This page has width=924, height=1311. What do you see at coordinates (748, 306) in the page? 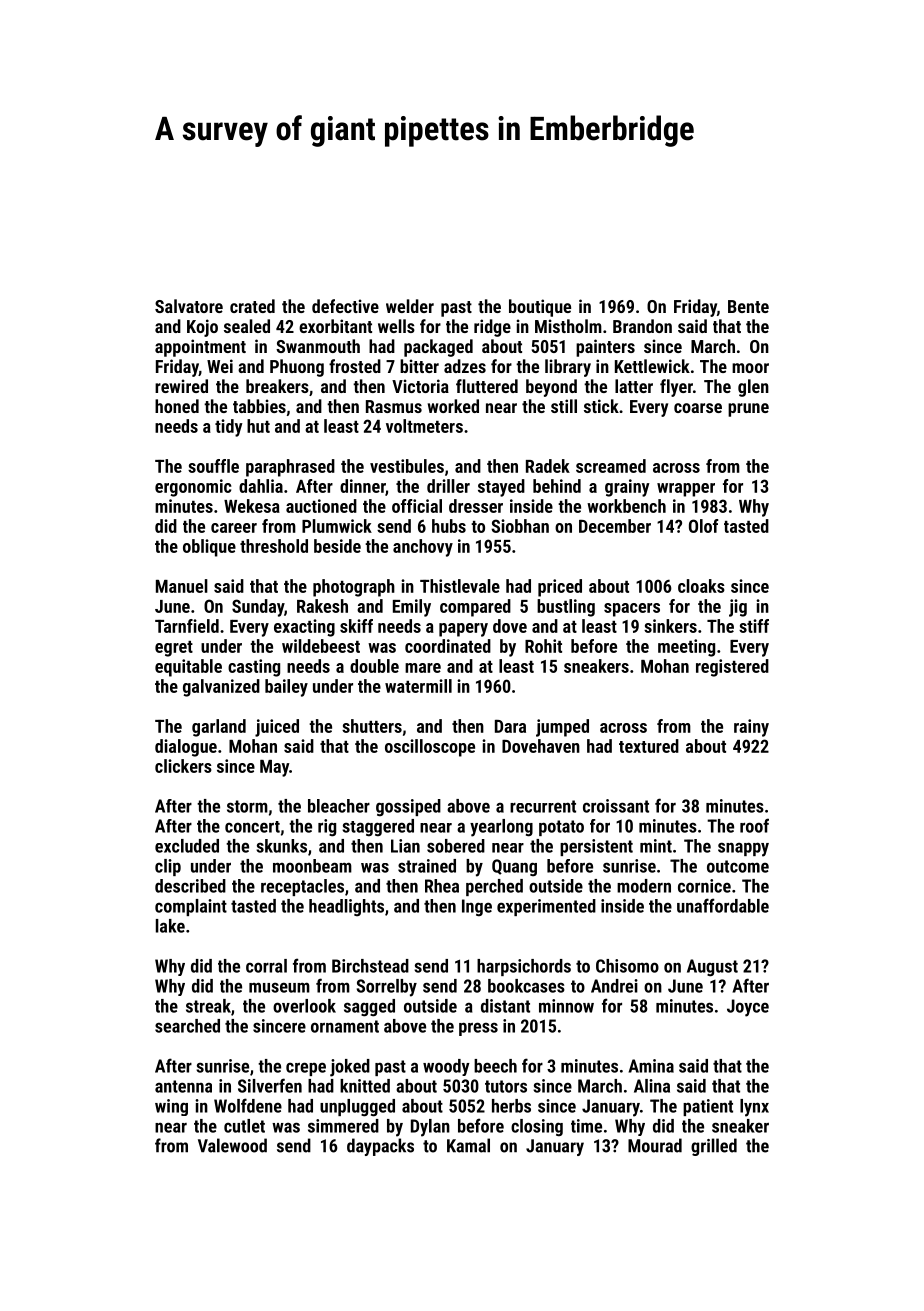
I see `Bente` at bounding box center [748, 306].
